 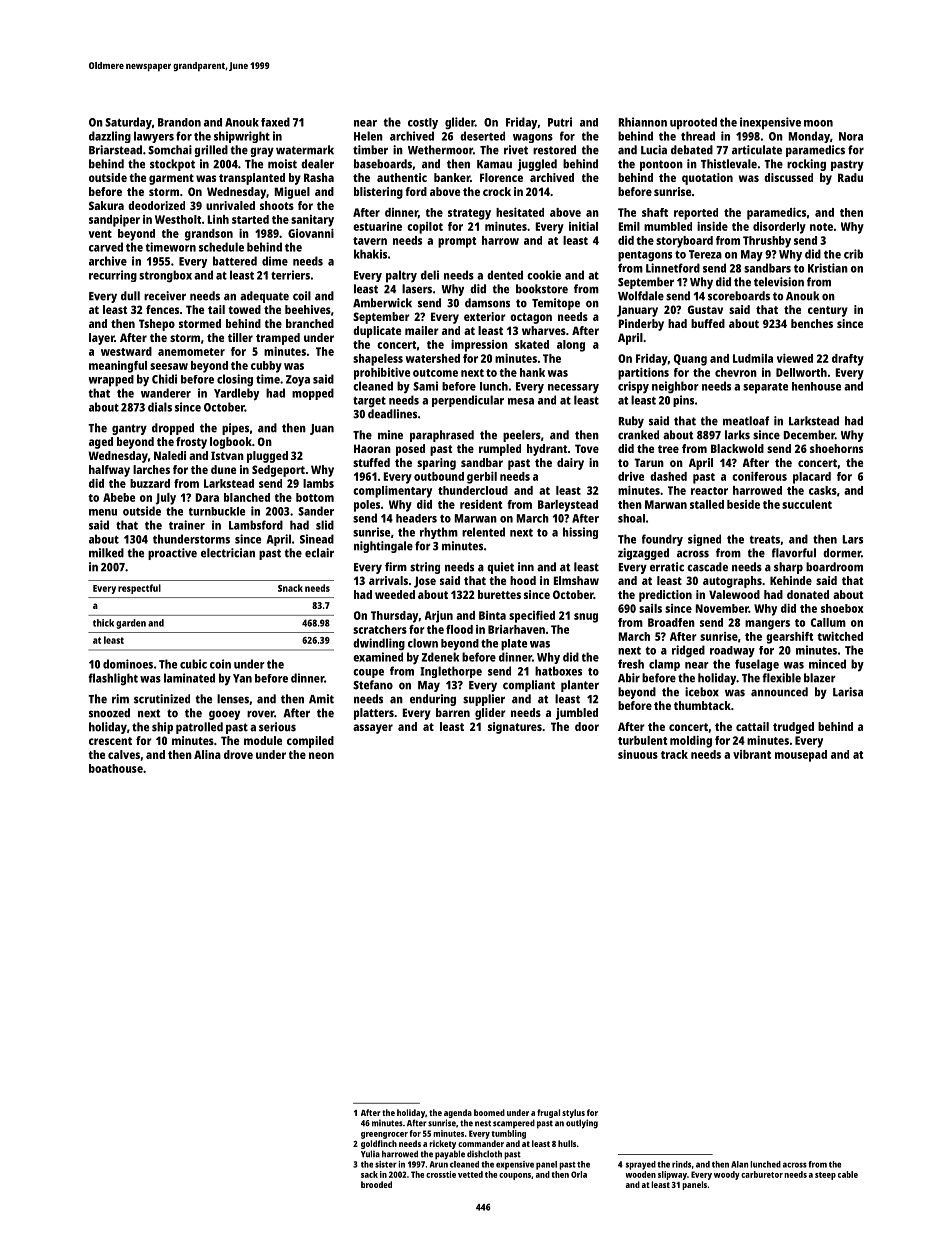 I want to click on menu, so click(x=103, y=512).
